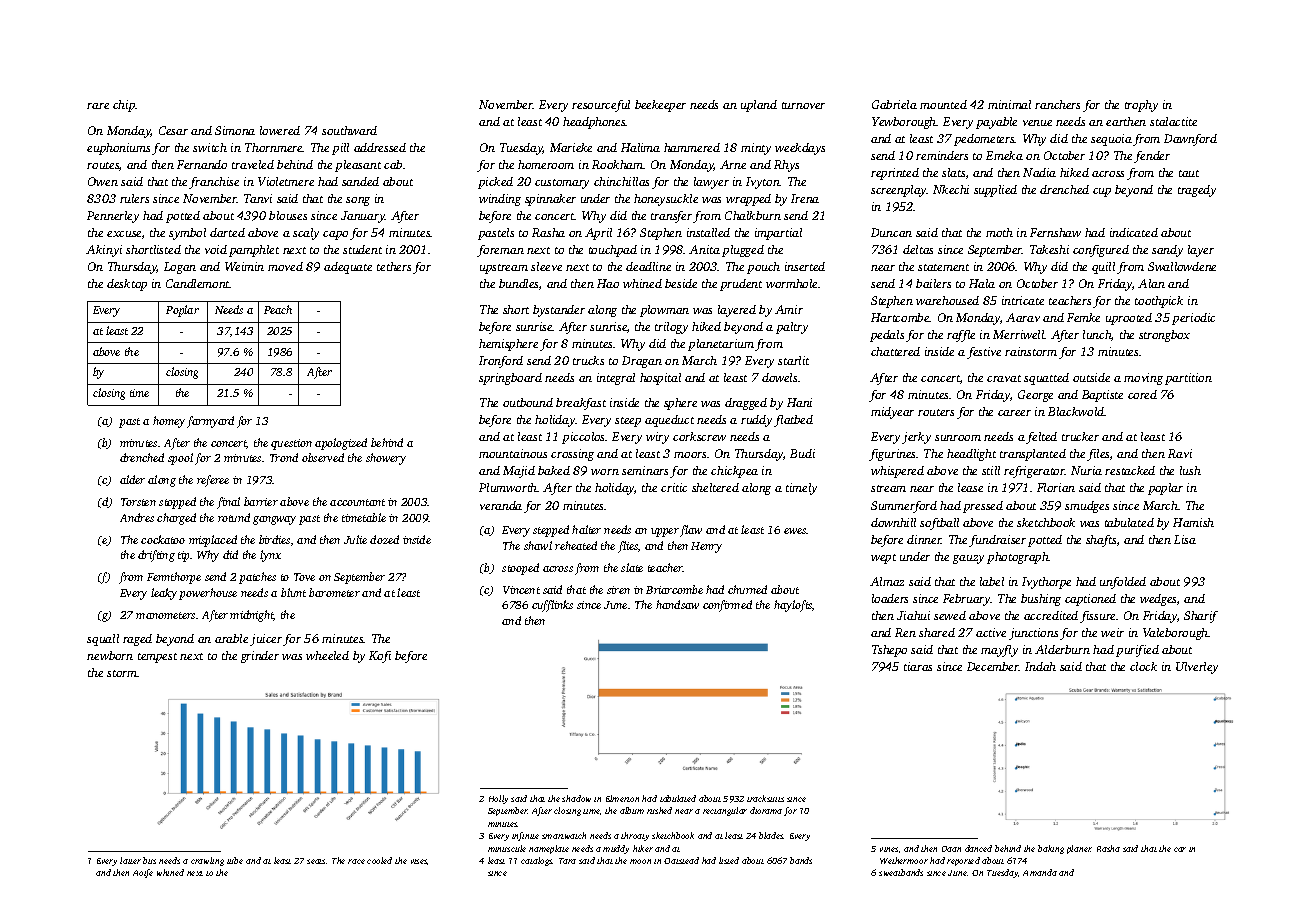 Image resolution: width=1308 pixels, height=924 pixels. What do you see at coordinates (284, 457) in the screenshot?
I see `Trond` at bounding box center [284, 457].
